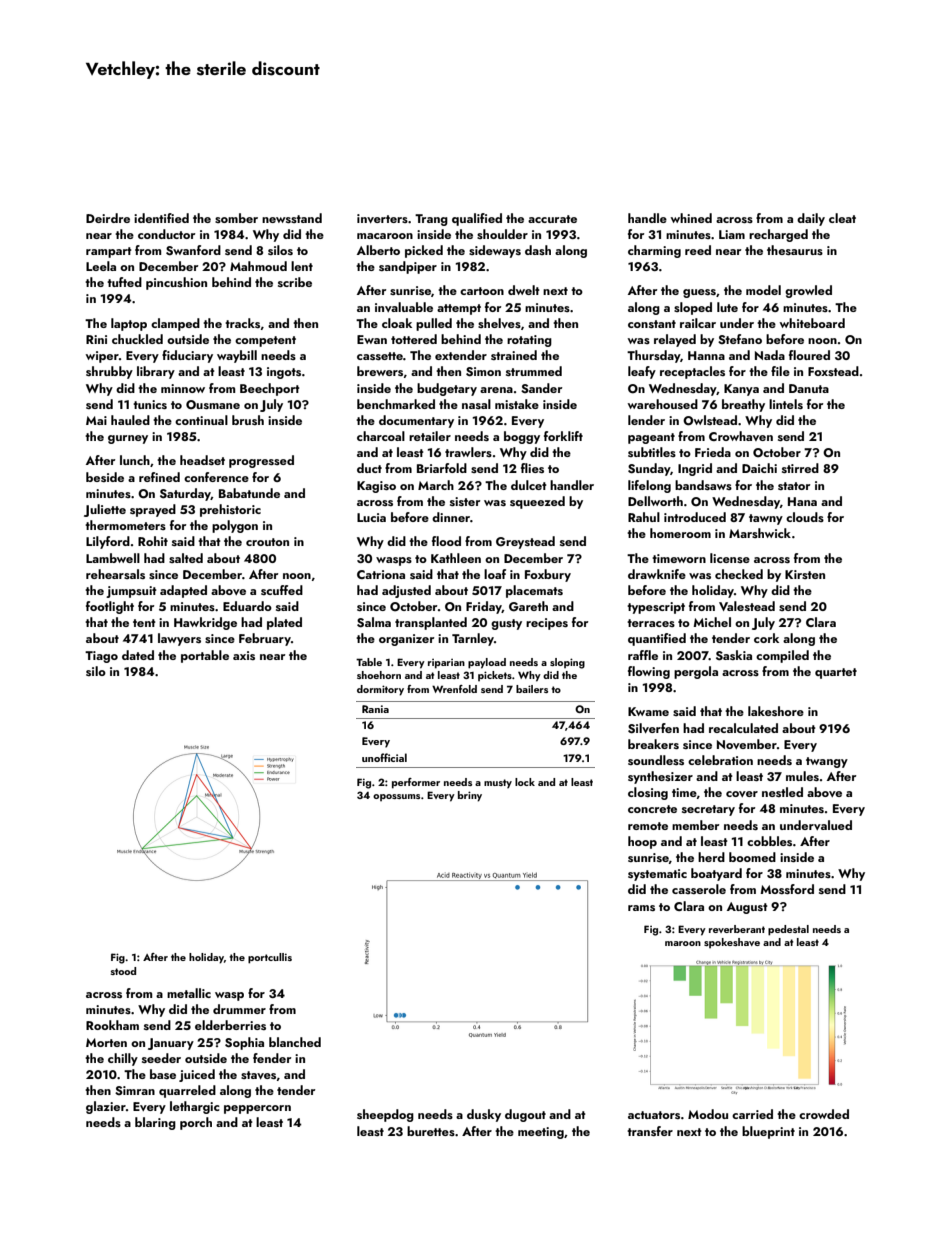 This page has width=952, height=1233. I want to click on dusky, so click(484, 1115).
